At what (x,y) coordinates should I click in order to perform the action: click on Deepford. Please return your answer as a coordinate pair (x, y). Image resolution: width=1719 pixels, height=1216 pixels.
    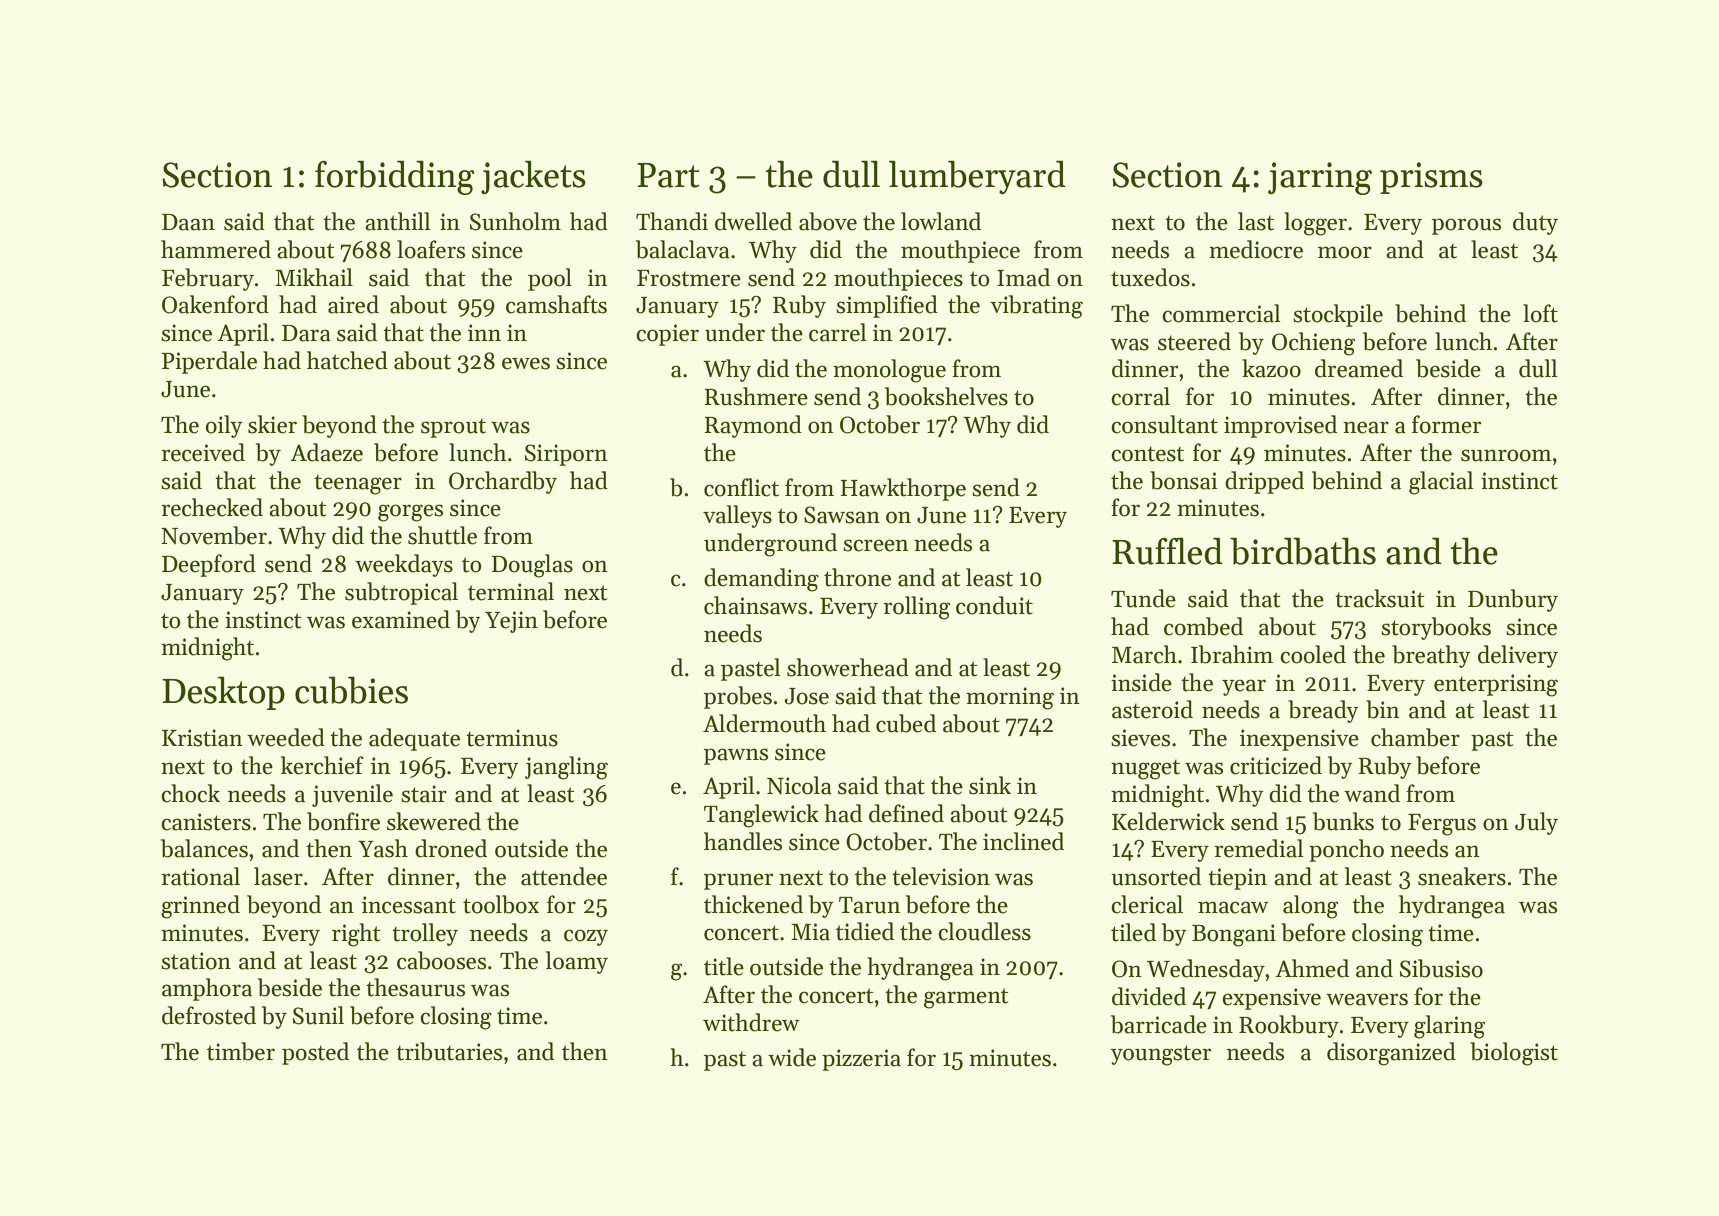
    Looking at the image, I should click on (209, 565).
